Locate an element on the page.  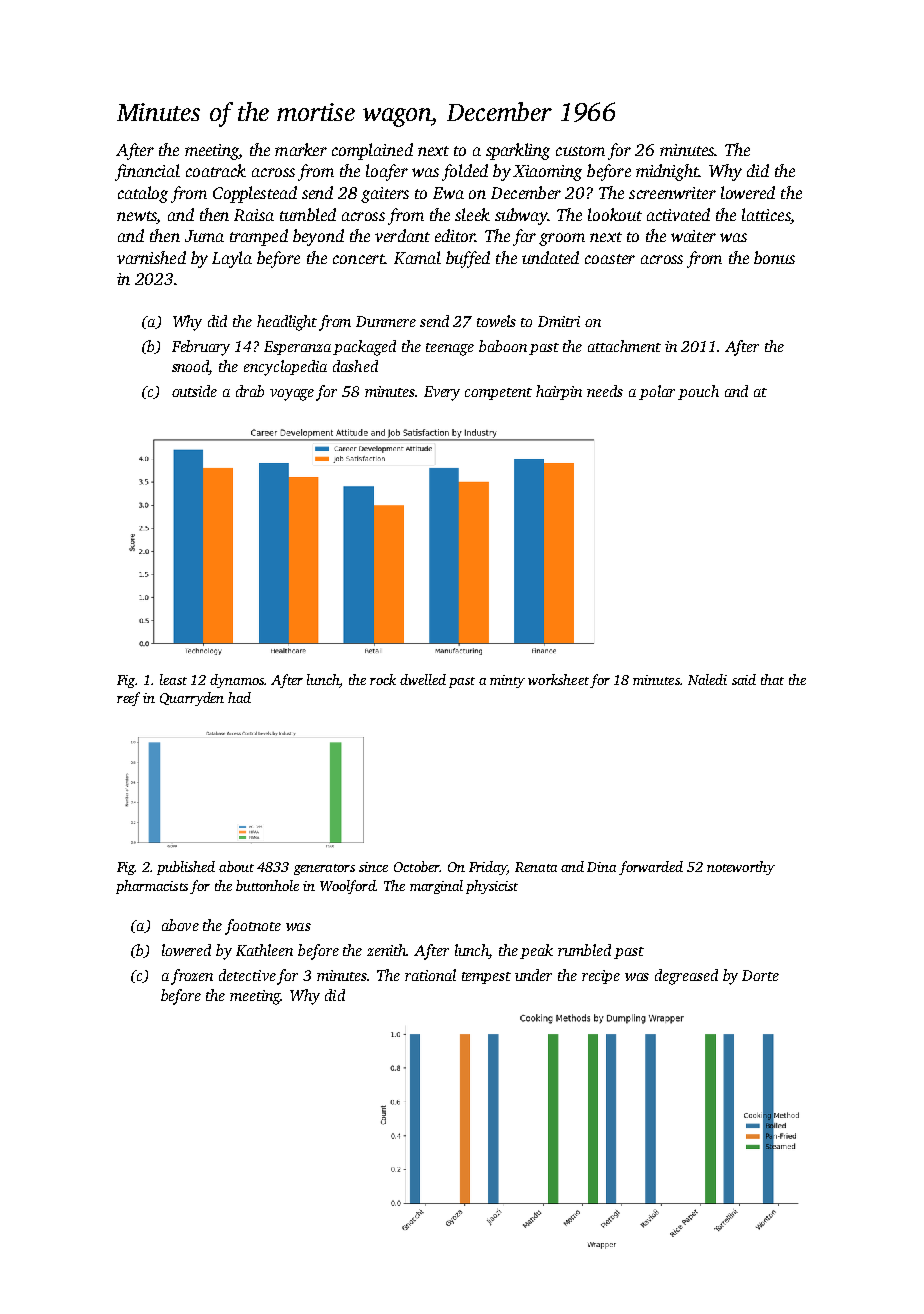
Naledi is located at coordinates (707, 679).
